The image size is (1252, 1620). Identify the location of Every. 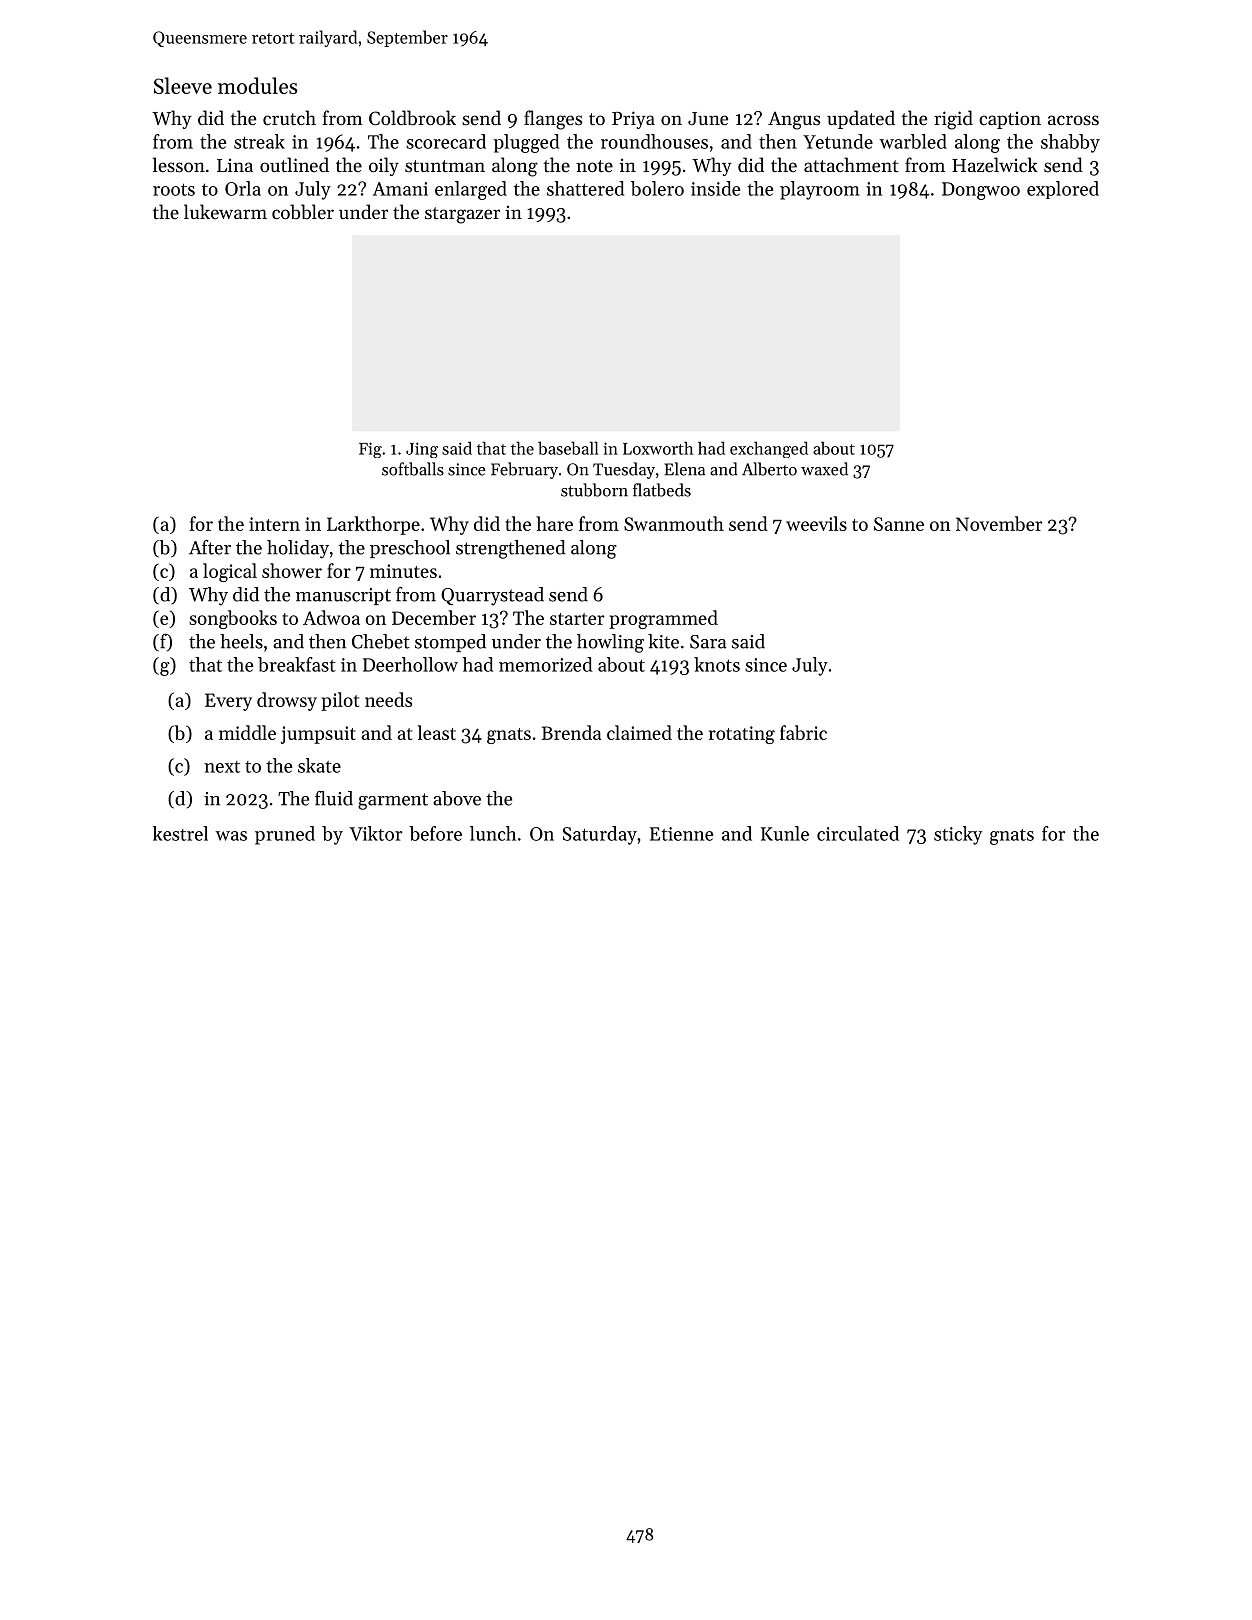
(228, 702).
